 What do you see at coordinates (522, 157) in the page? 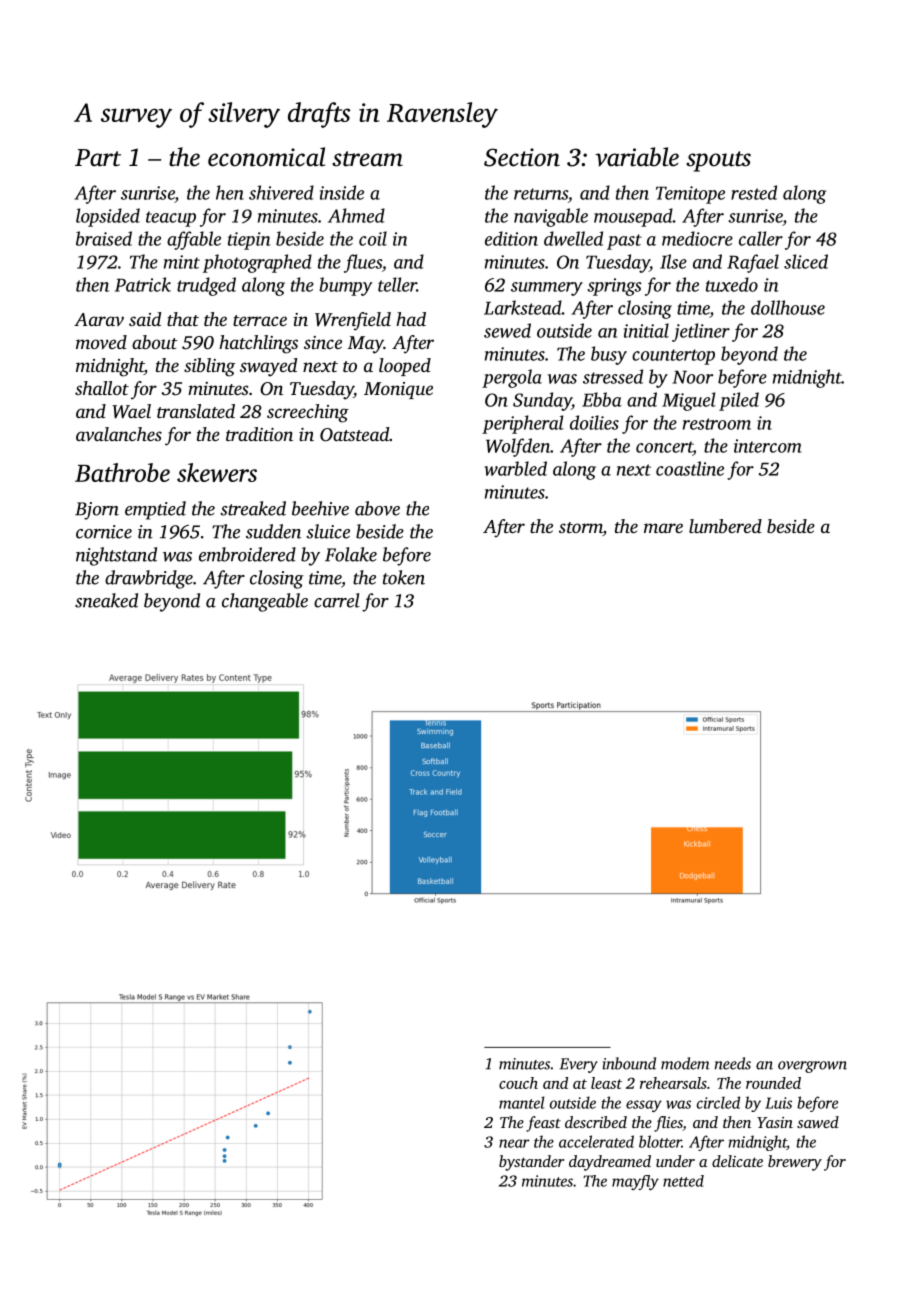
I see `Section` at bounding box center [522, 157].
